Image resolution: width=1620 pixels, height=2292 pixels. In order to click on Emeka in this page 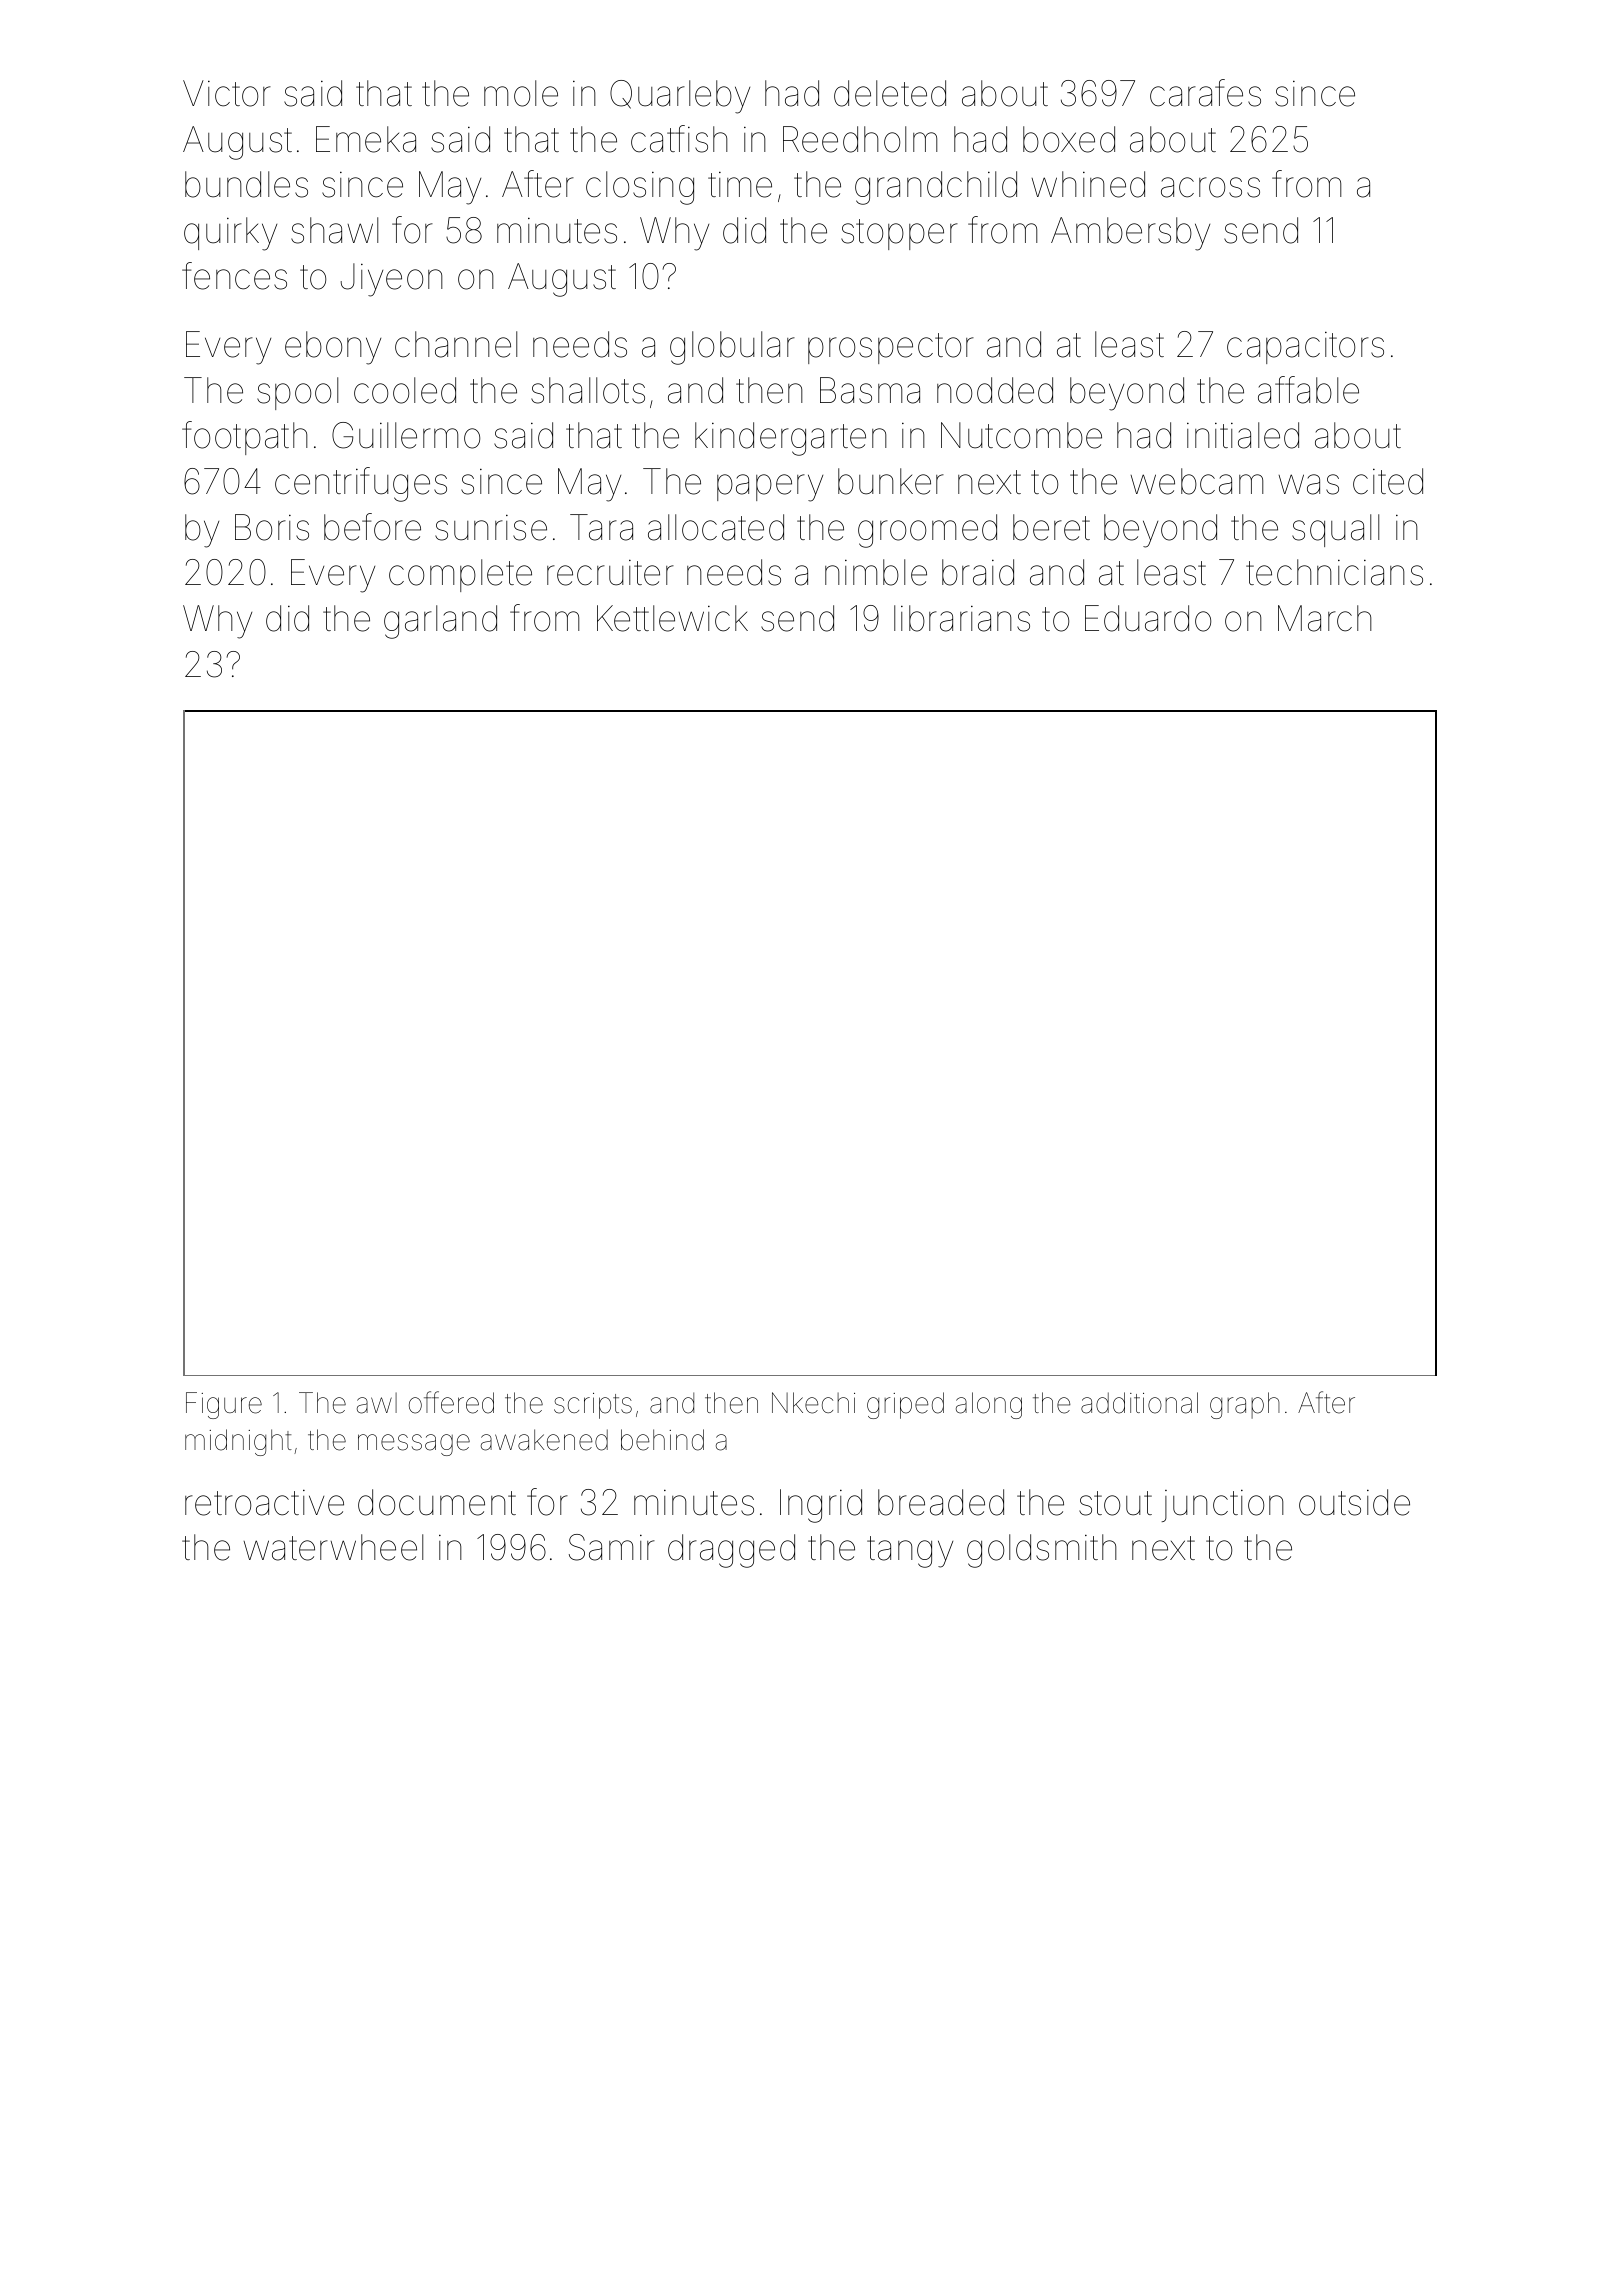, I will do `click(366, 139)`.
